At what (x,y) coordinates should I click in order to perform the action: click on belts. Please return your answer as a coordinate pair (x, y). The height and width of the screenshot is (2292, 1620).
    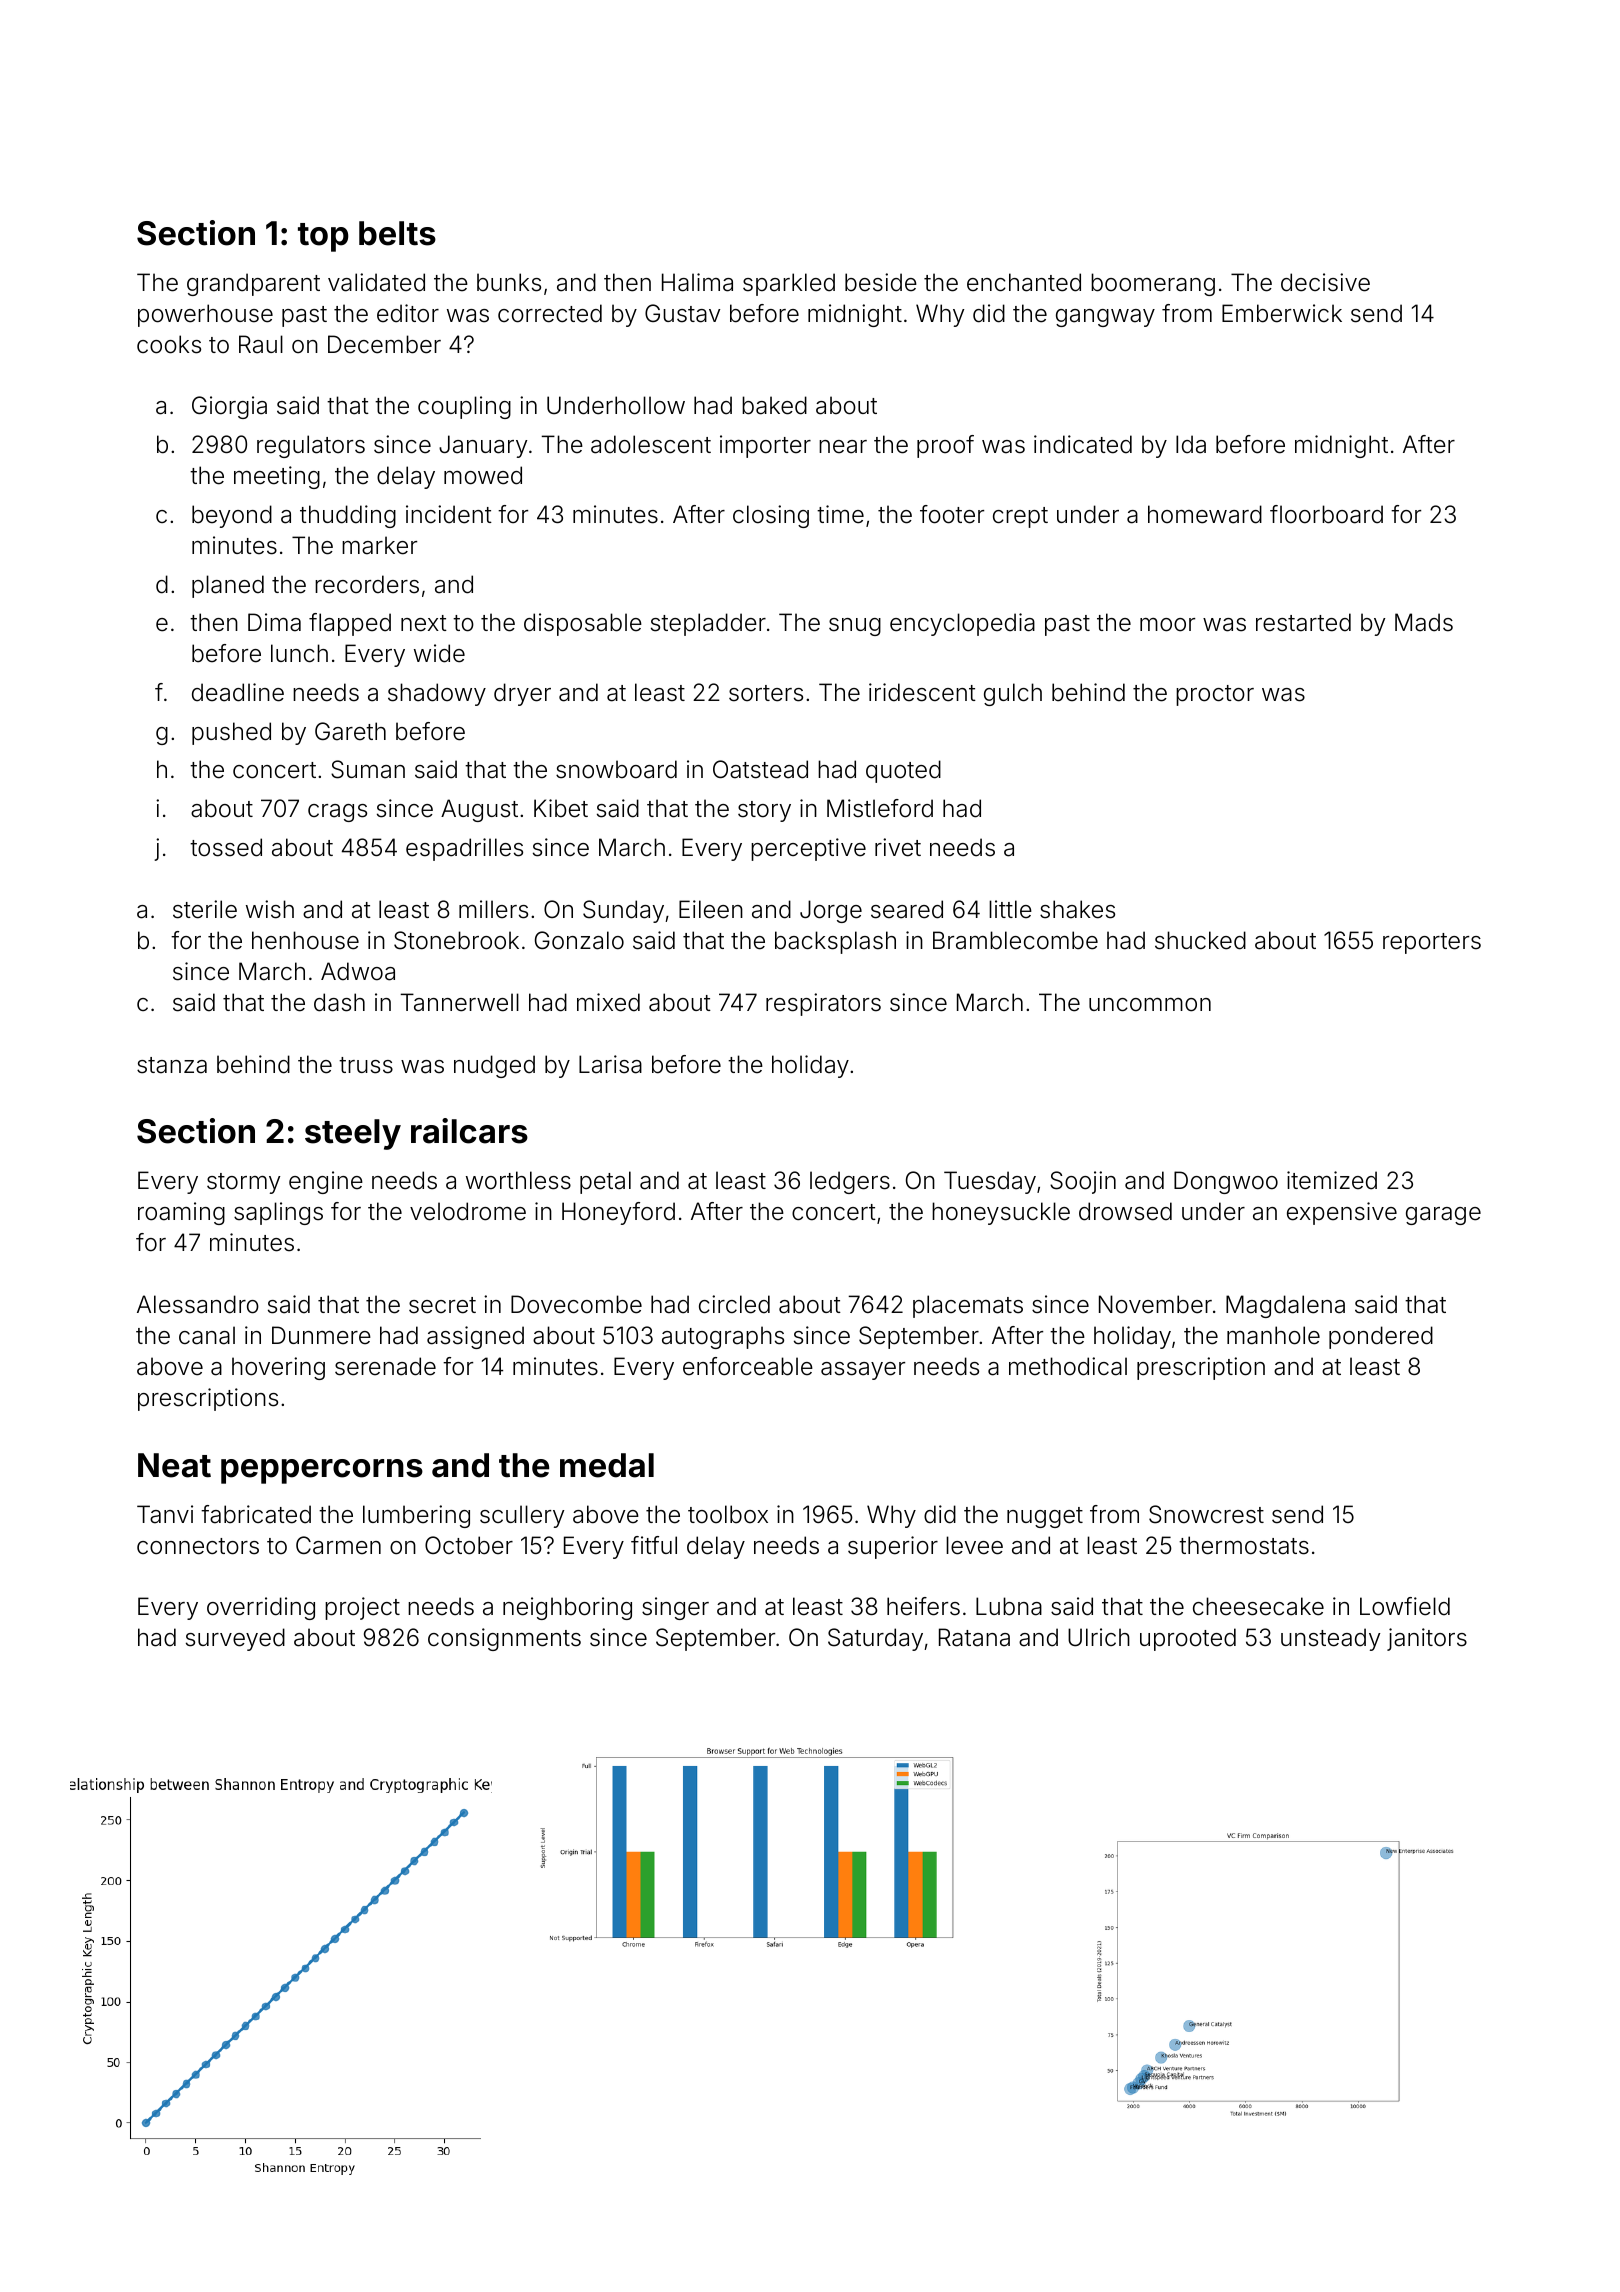
    Looking at the image, I should click on (397, 233).
